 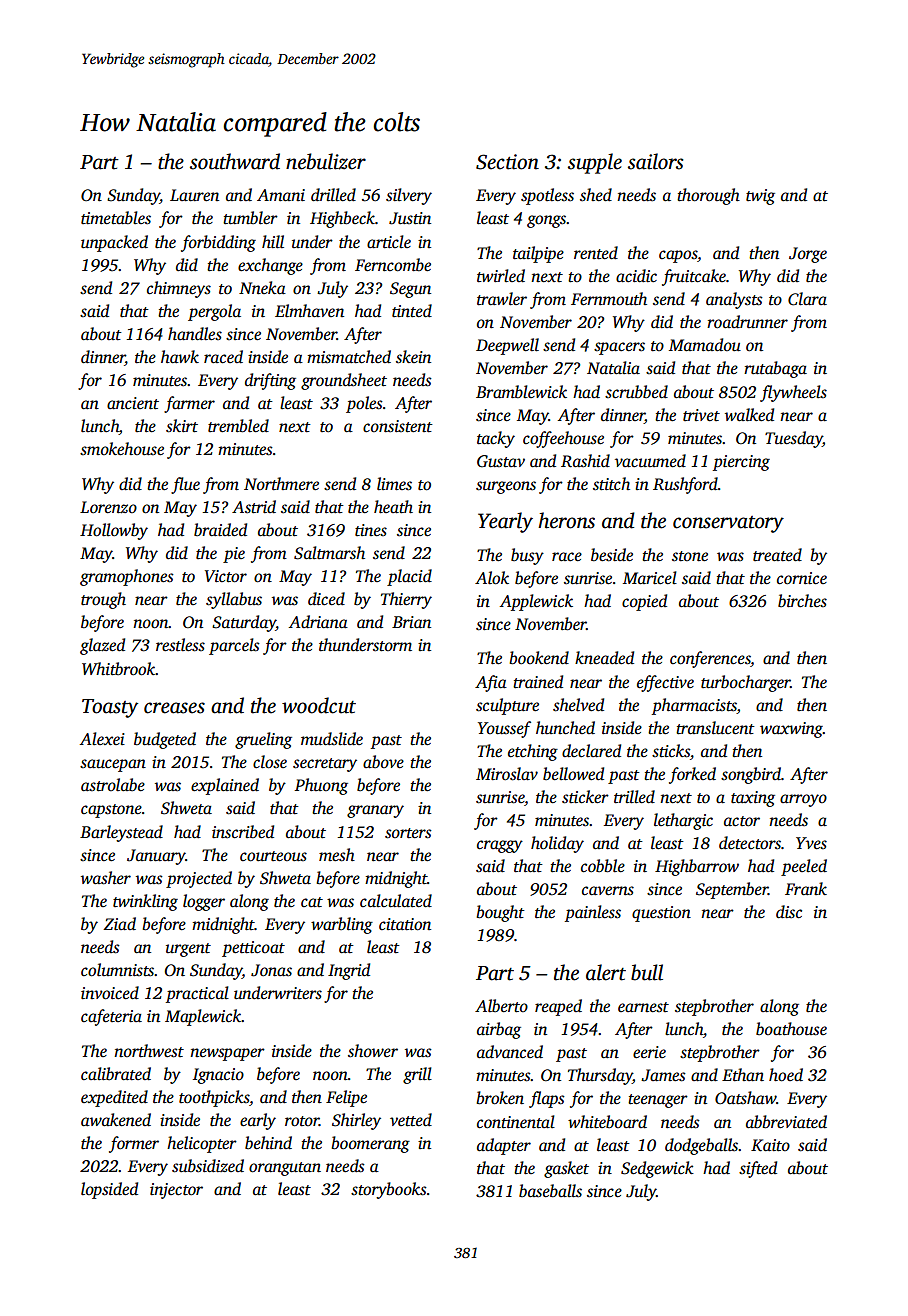 What do you see at coordinates (176, 1191) in the page?
I see `injector` at bounding box center [176, 1191].
